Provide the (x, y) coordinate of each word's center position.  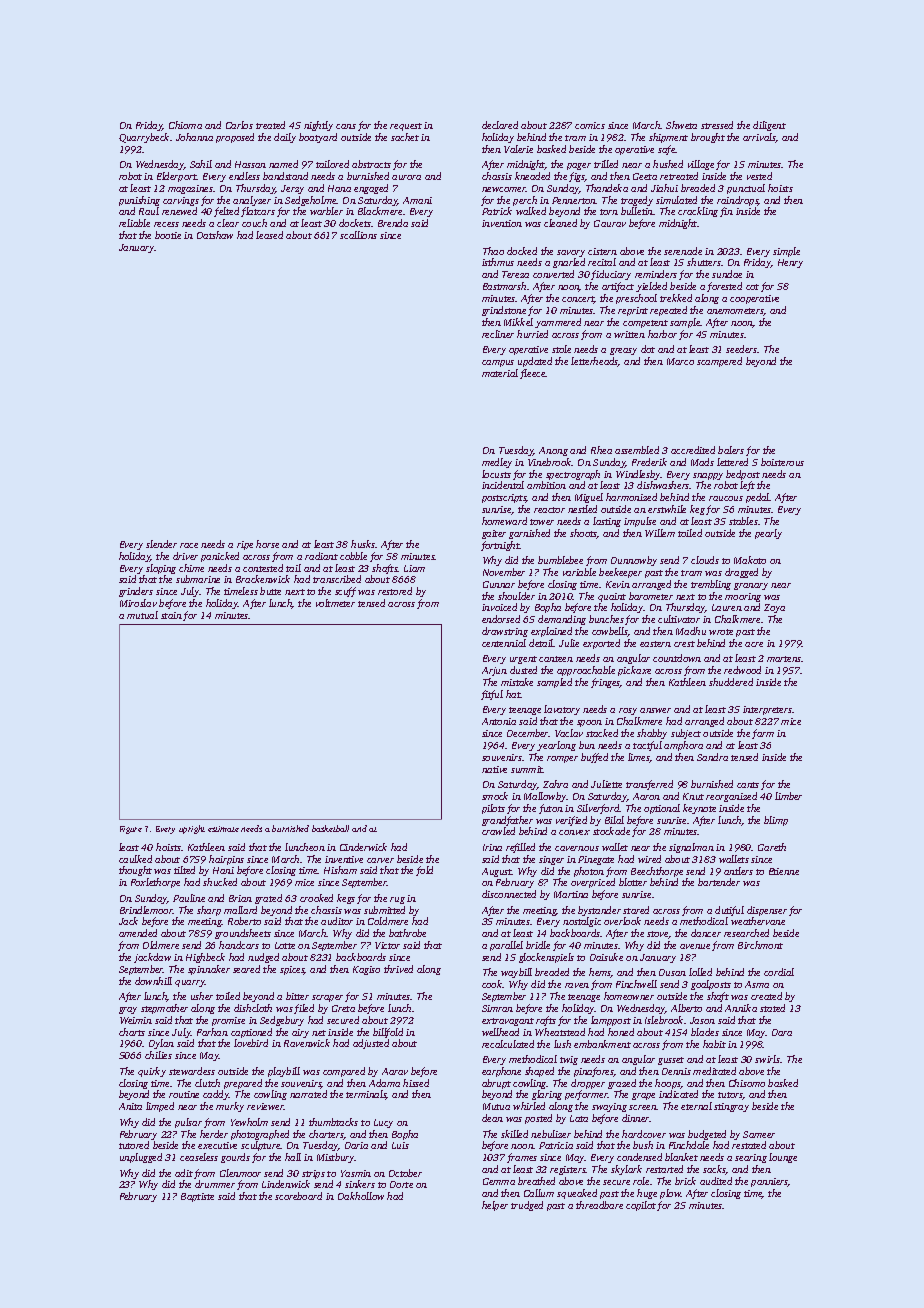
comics (590, 125)
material (500, 373)
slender (161, 544)
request (406, 127)
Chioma (185, 125)
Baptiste (197, 1197)
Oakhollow (361, 1196)
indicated (678, 1094)
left (747, 486)
